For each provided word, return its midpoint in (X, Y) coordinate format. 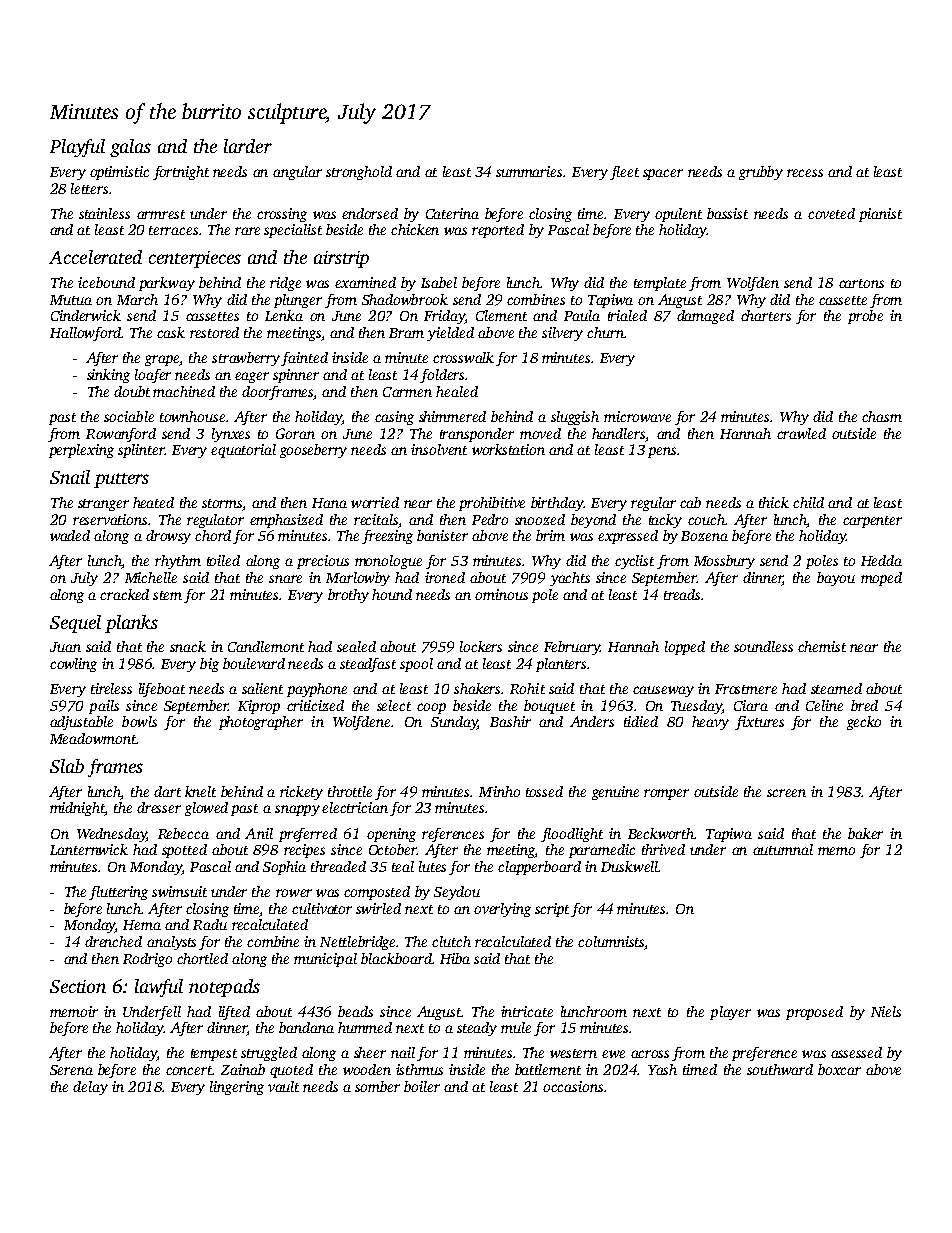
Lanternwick (89, 849)
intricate (527, 1011)
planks (131, 624)
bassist (727, 213)
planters (561, 665)
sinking (108, 376)
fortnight (181, 173)
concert (189, 1070)
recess (805, 173)
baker (865, 833)
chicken (415, 229)
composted (377, 893)
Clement (501, 315)
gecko (864, 723)
